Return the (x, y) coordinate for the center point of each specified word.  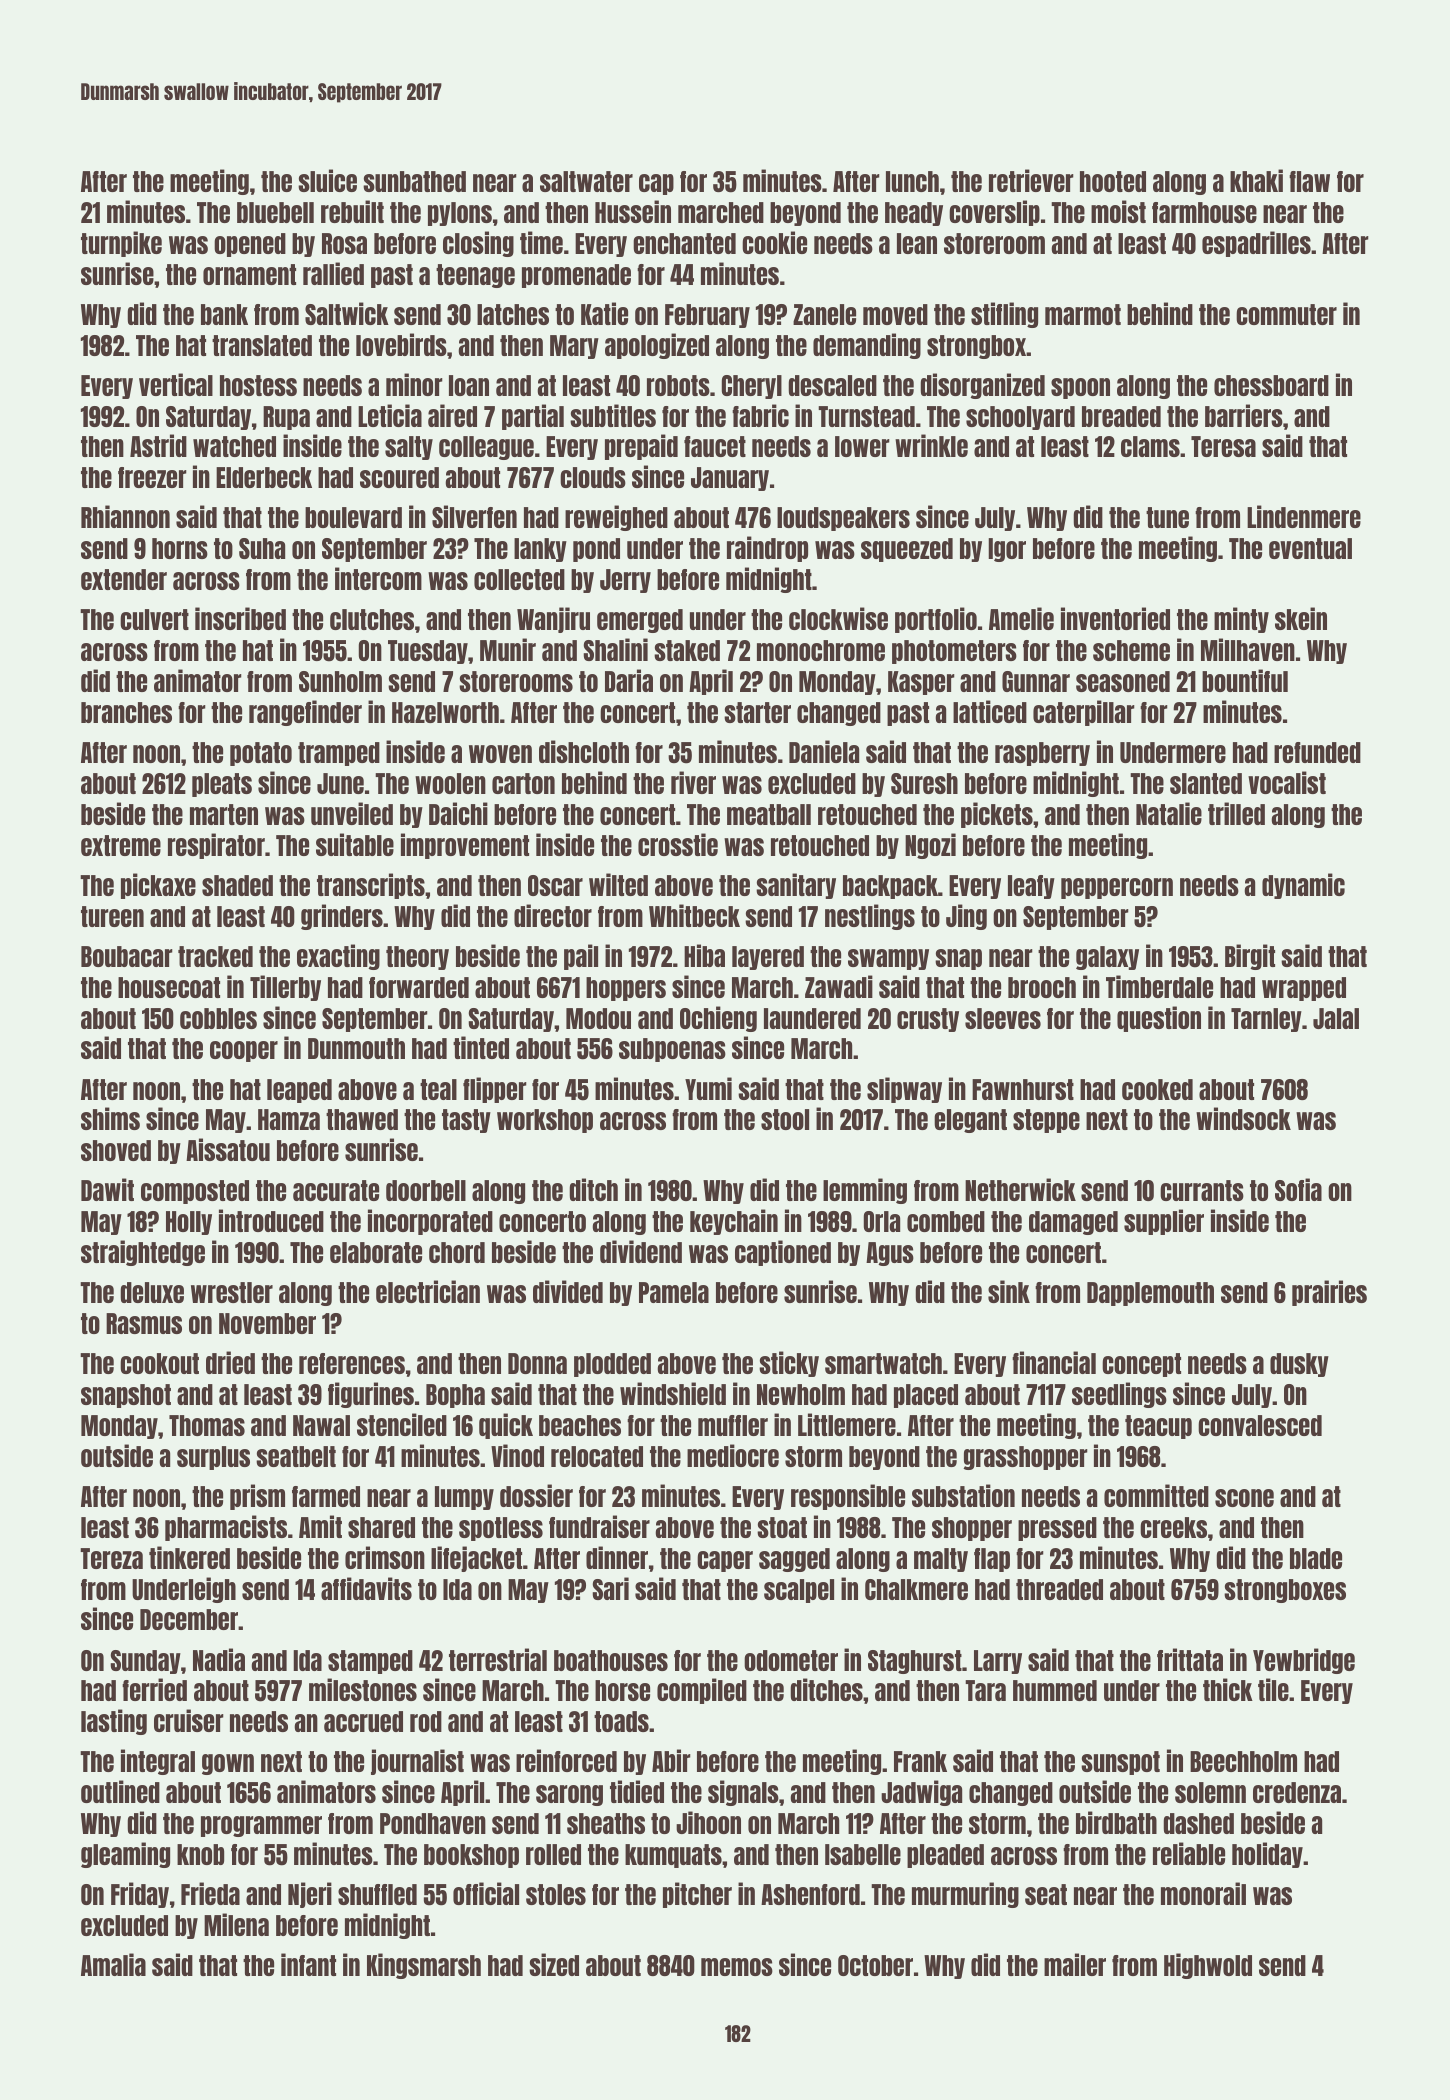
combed (946, 1221)
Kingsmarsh (424, 1966)
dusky (1299, 1365)
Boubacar (127, 956)
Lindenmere (1304, 516)
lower (862, 446)
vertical (176, 384)
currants (1202, 1190)
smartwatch (883, 1363)
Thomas (207, 1425)
